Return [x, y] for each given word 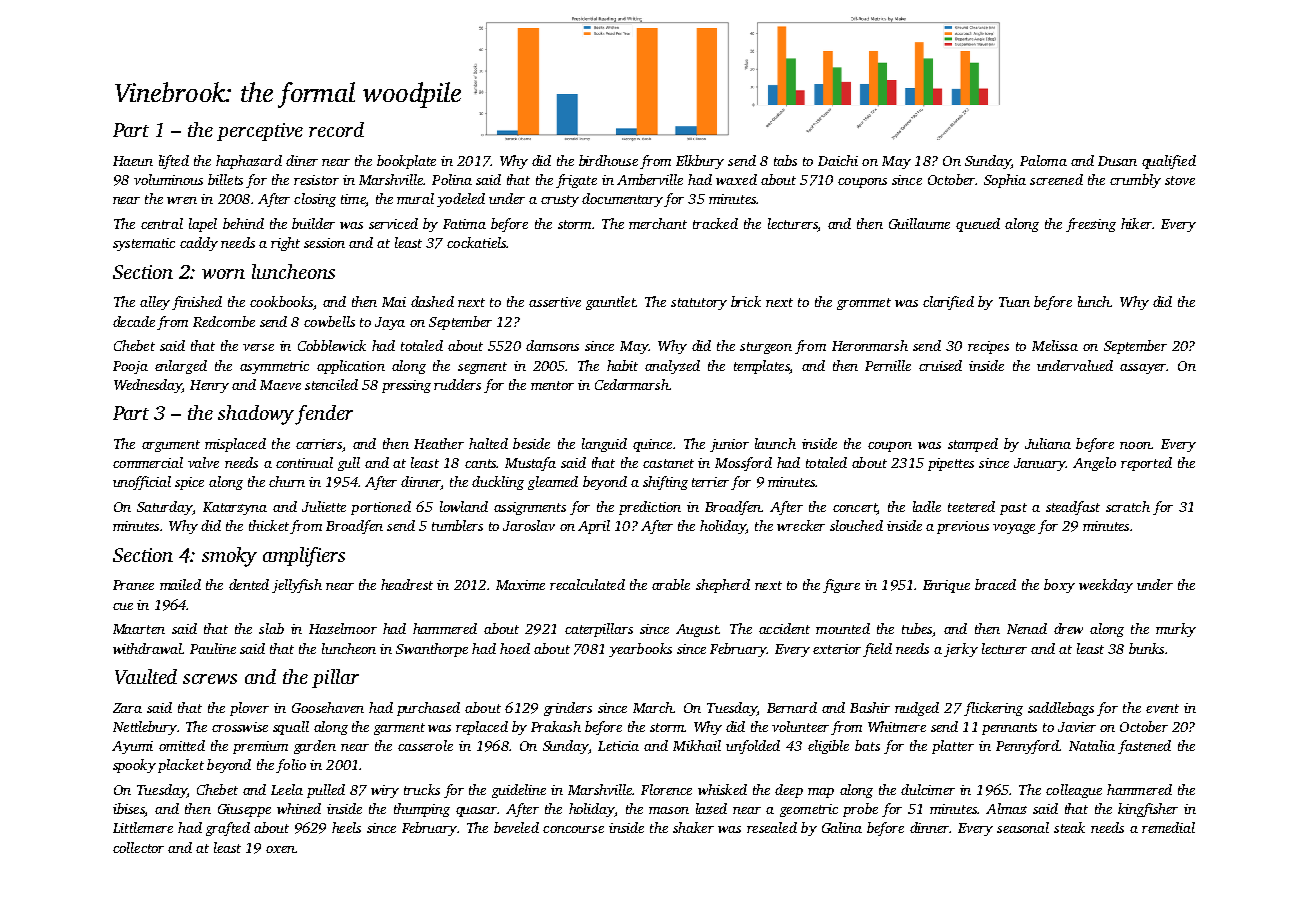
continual [304, 462]
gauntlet [611, 303]
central [162, 223]
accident [784, 628]
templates [762, 367]
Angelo [1094, 464]
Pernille [888, 365]
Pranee [133, 585]
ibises [129, 810]
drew [1068, 628]
